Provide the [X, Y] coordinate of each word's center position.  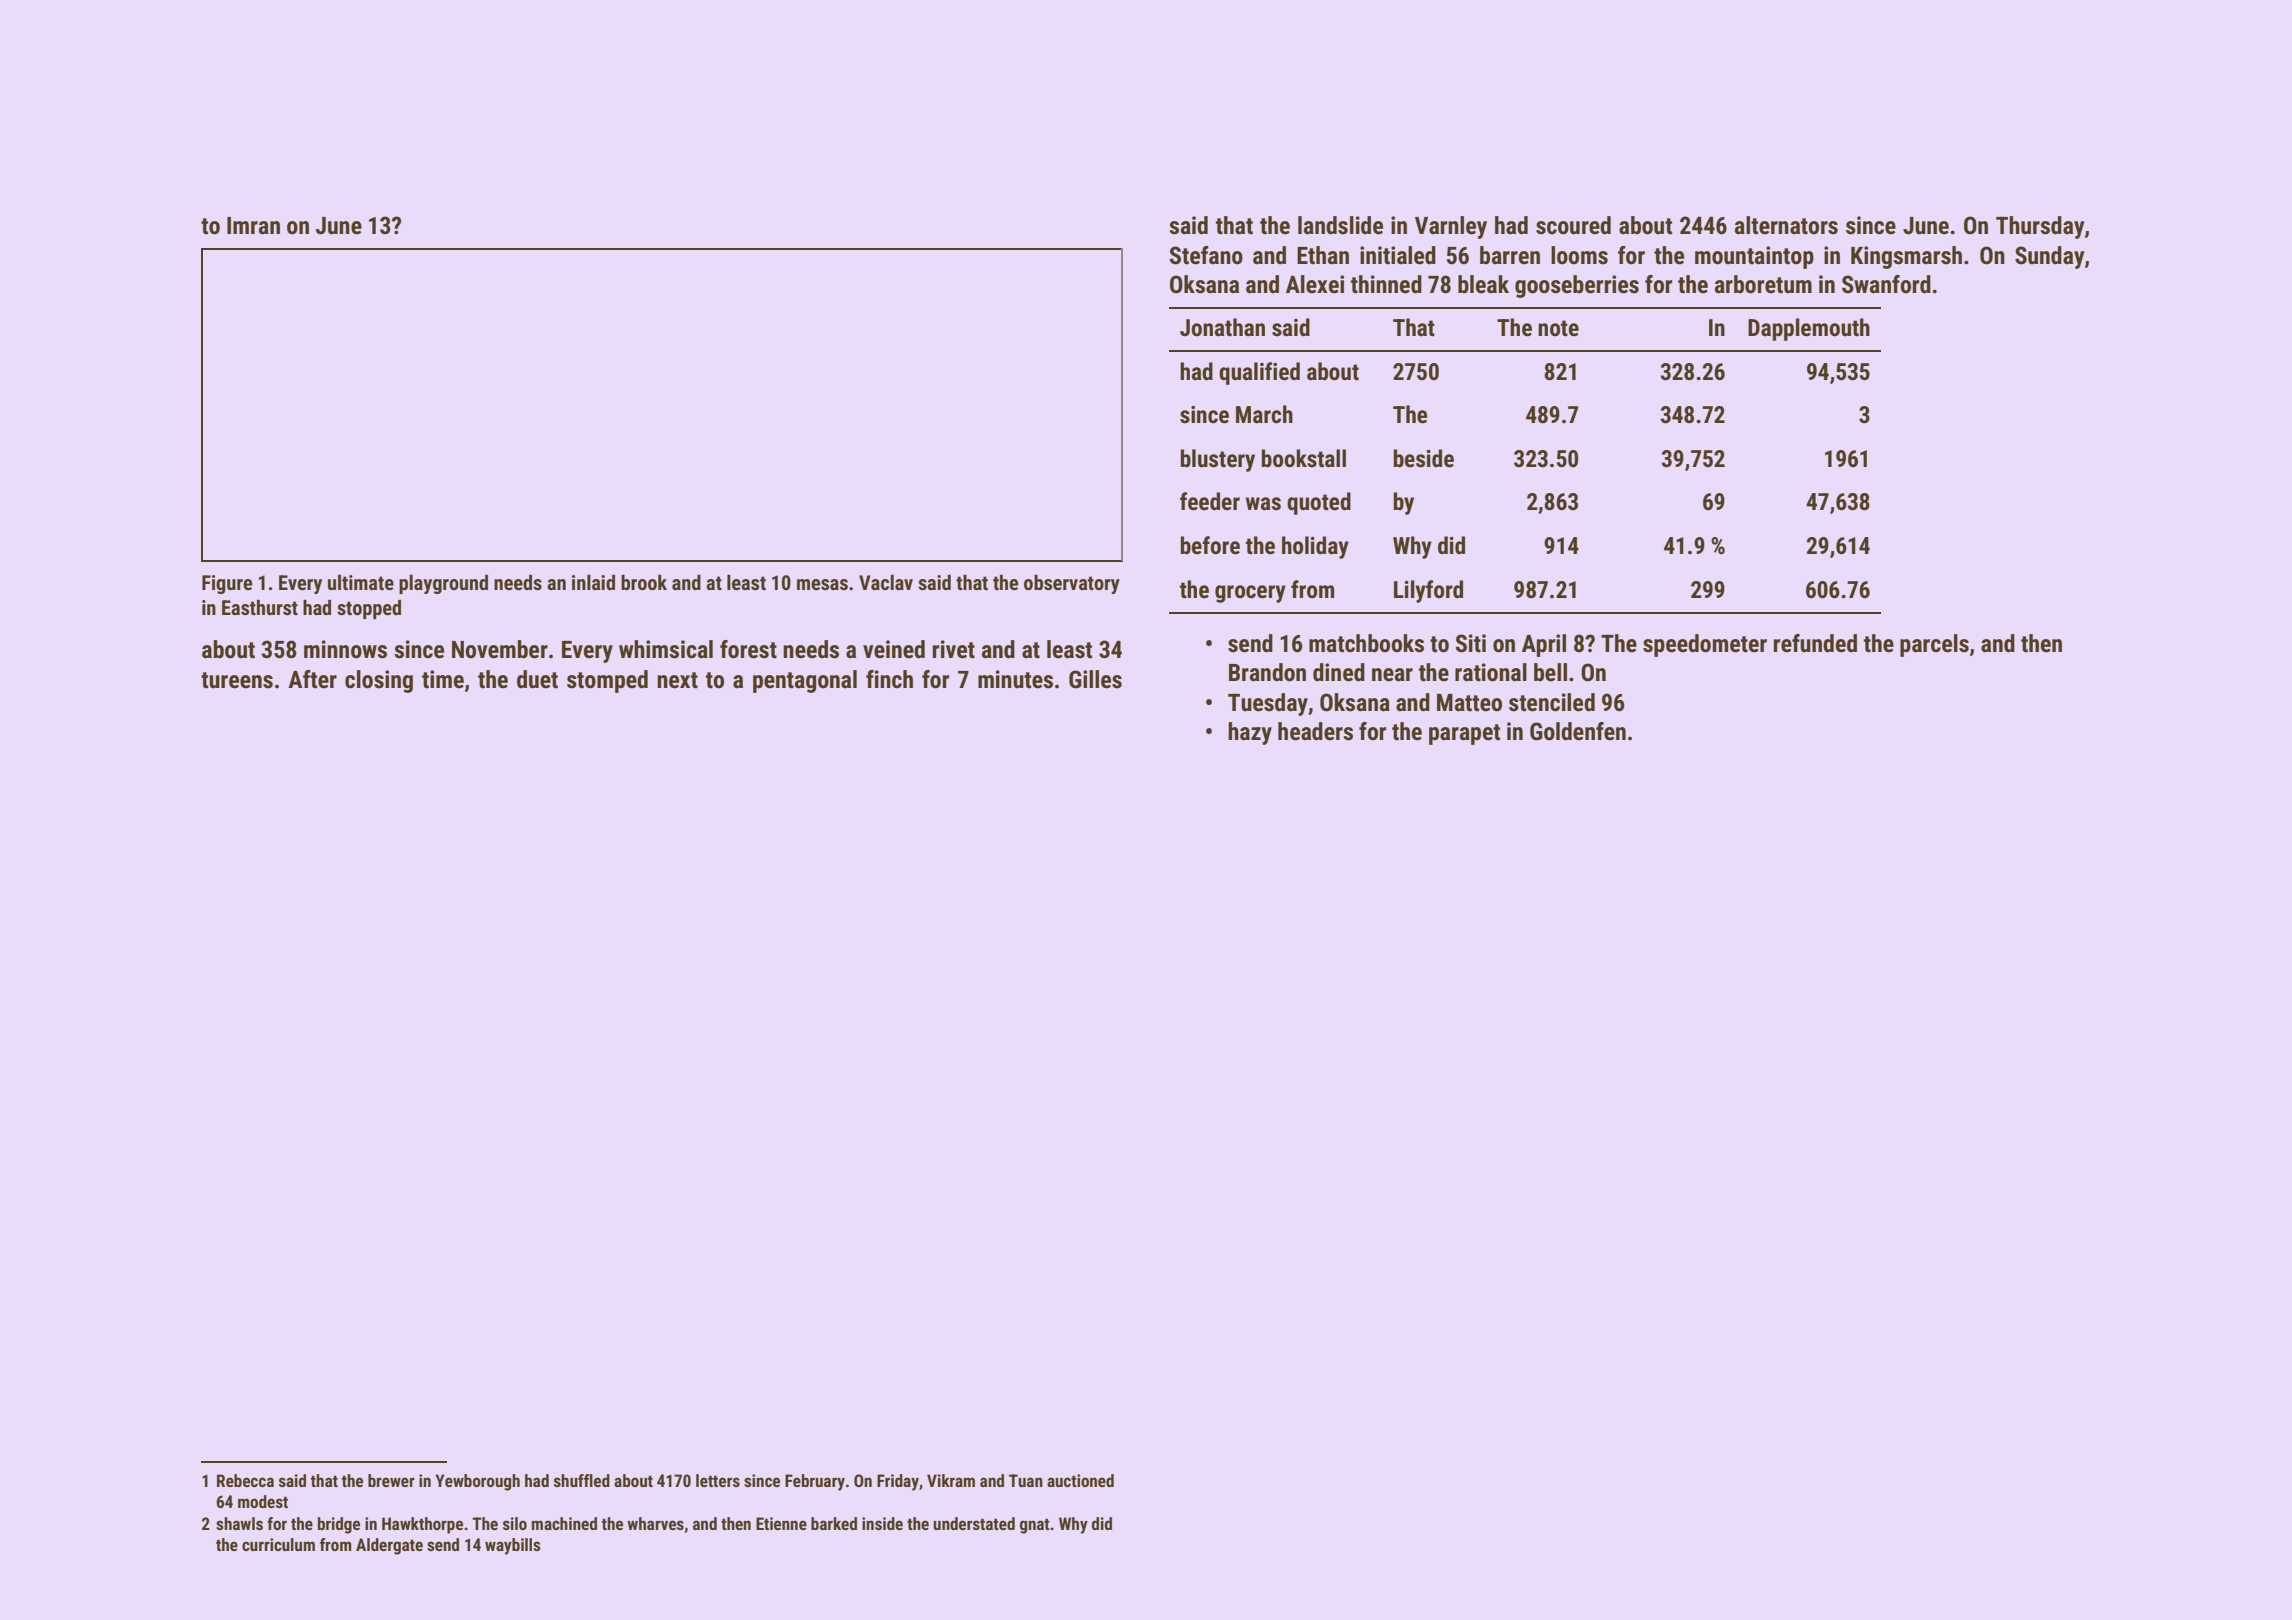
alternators [1786, 225]
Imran [253, 226]
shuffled [582, 1480]
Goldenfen [1578, 731]
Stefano [1206, 255]
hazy [1250, 733]
